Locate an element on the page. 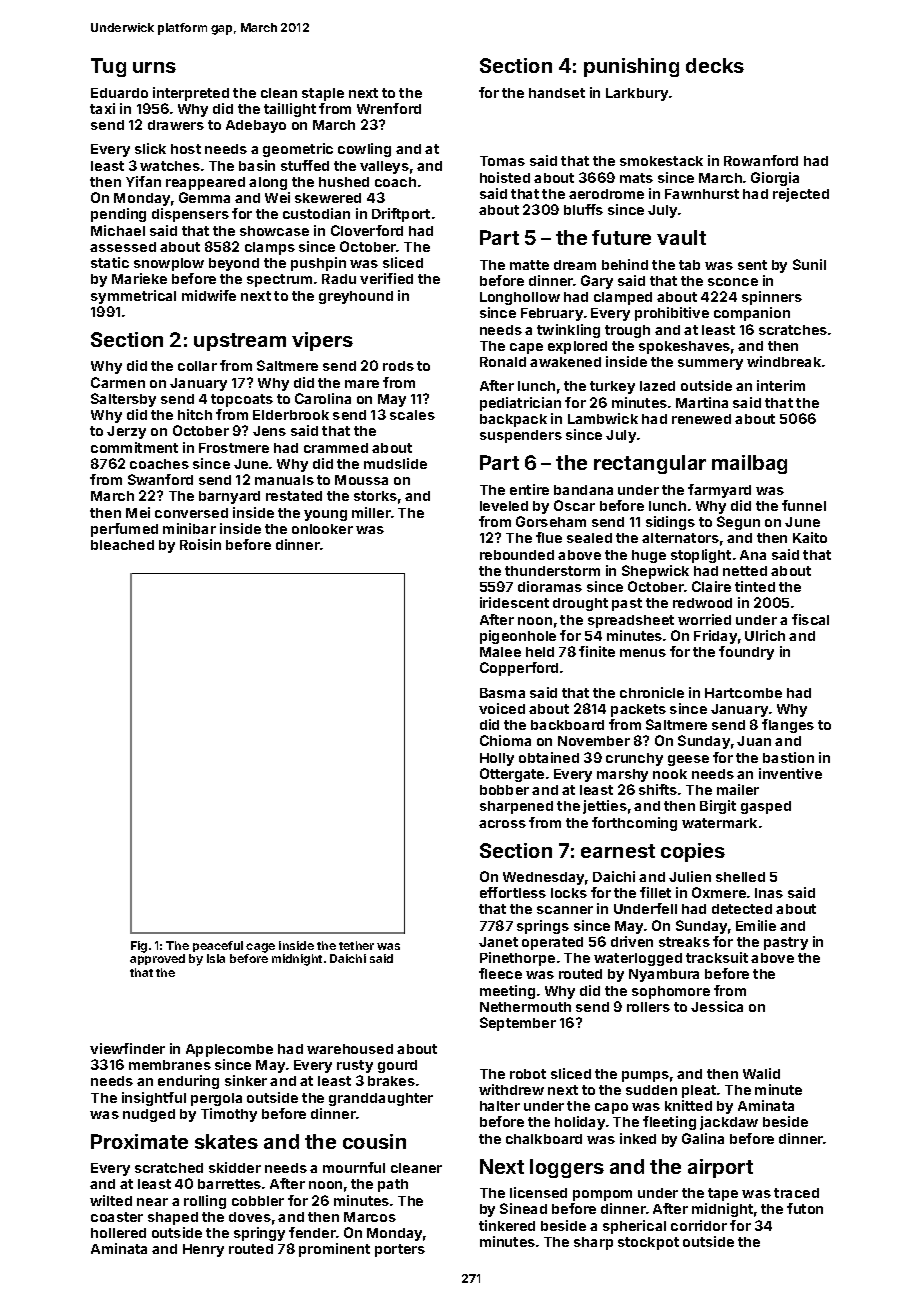  loggers is located at coordinates (567, 1168).
